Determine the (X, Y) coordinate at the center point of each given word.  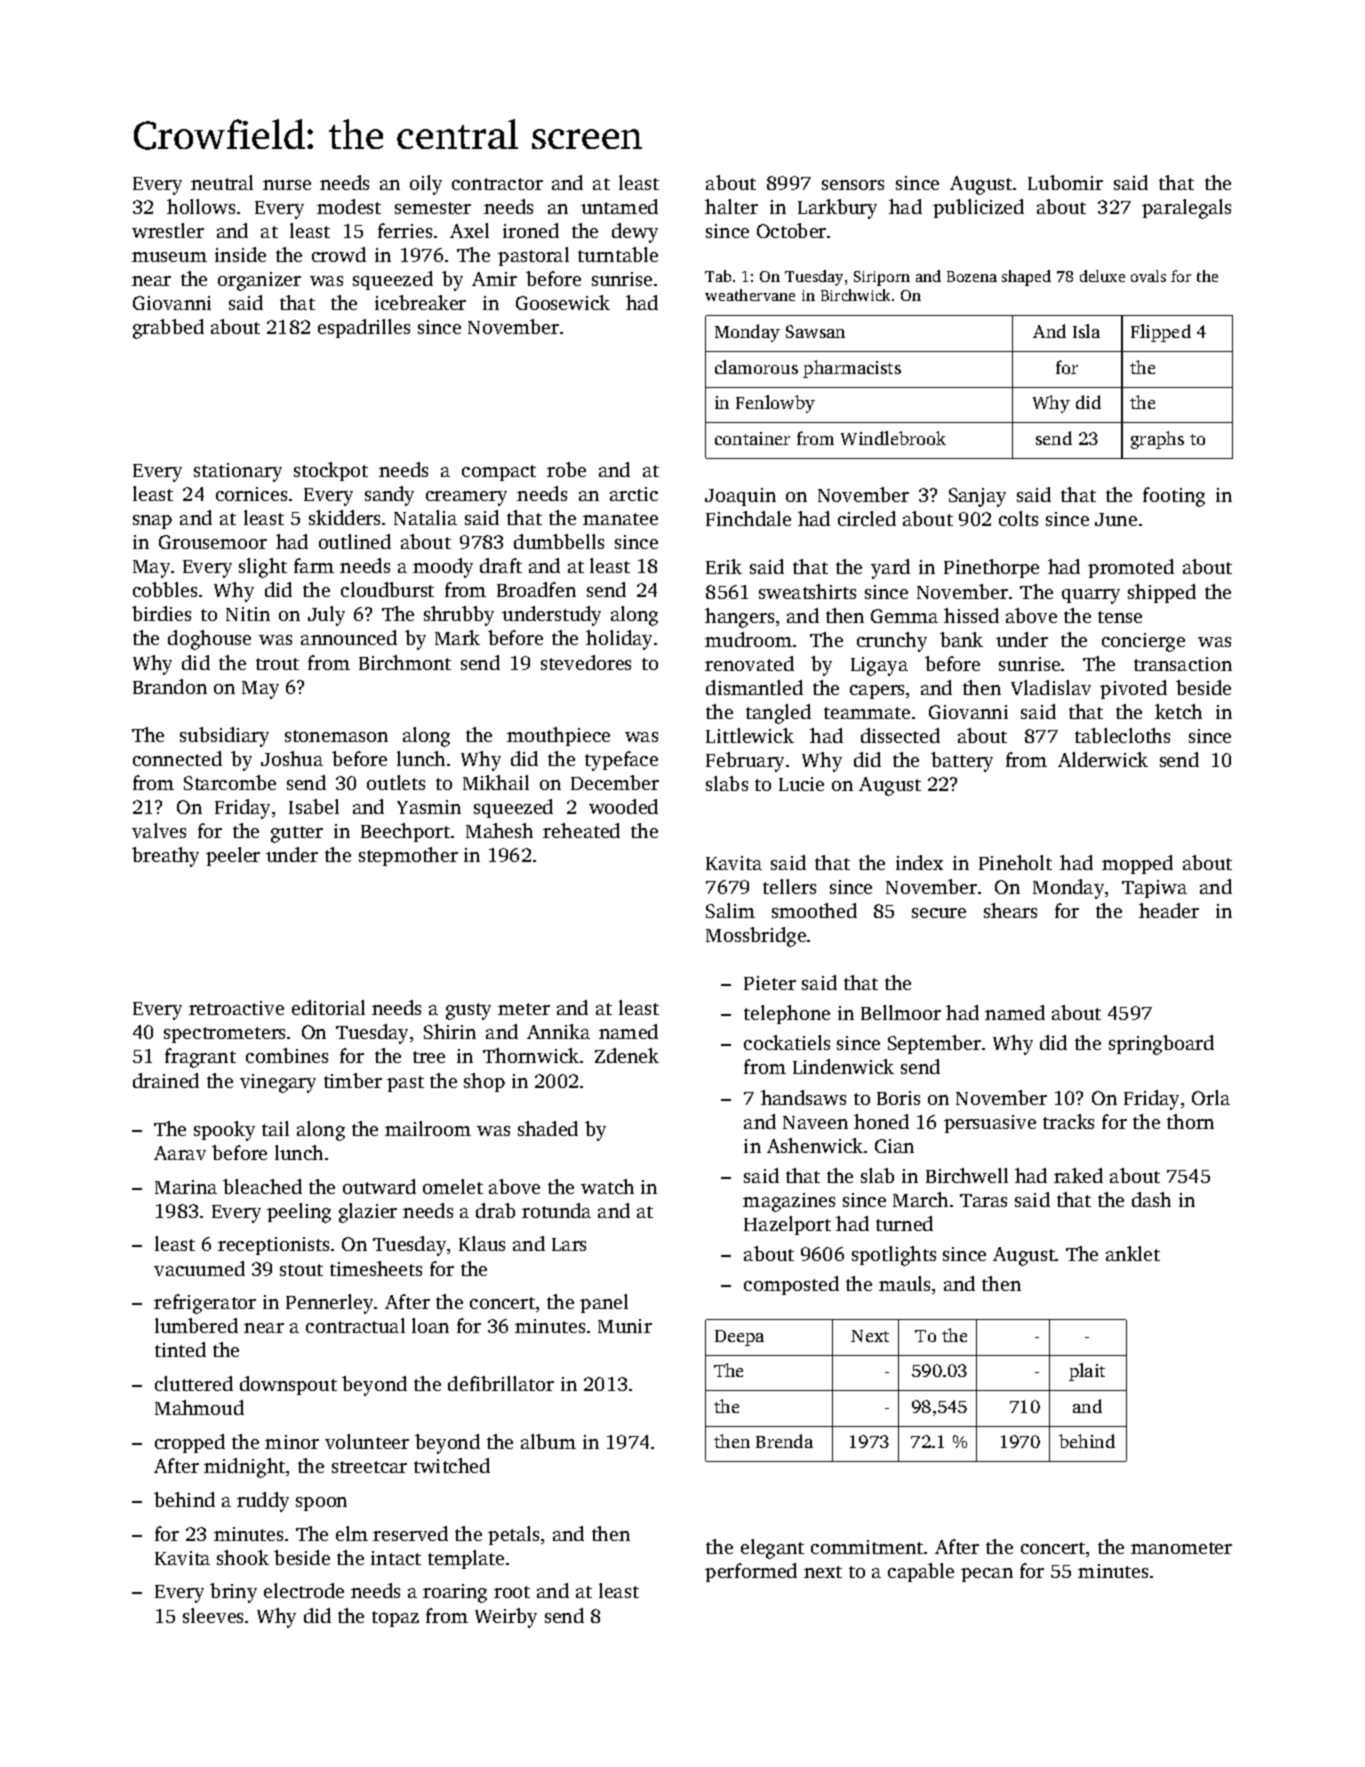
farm (314, 565)
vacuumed (199, 1268)
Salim (730, 910)
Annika (558, 1031)
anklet (1133, 1253)
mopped (1137, 864)
